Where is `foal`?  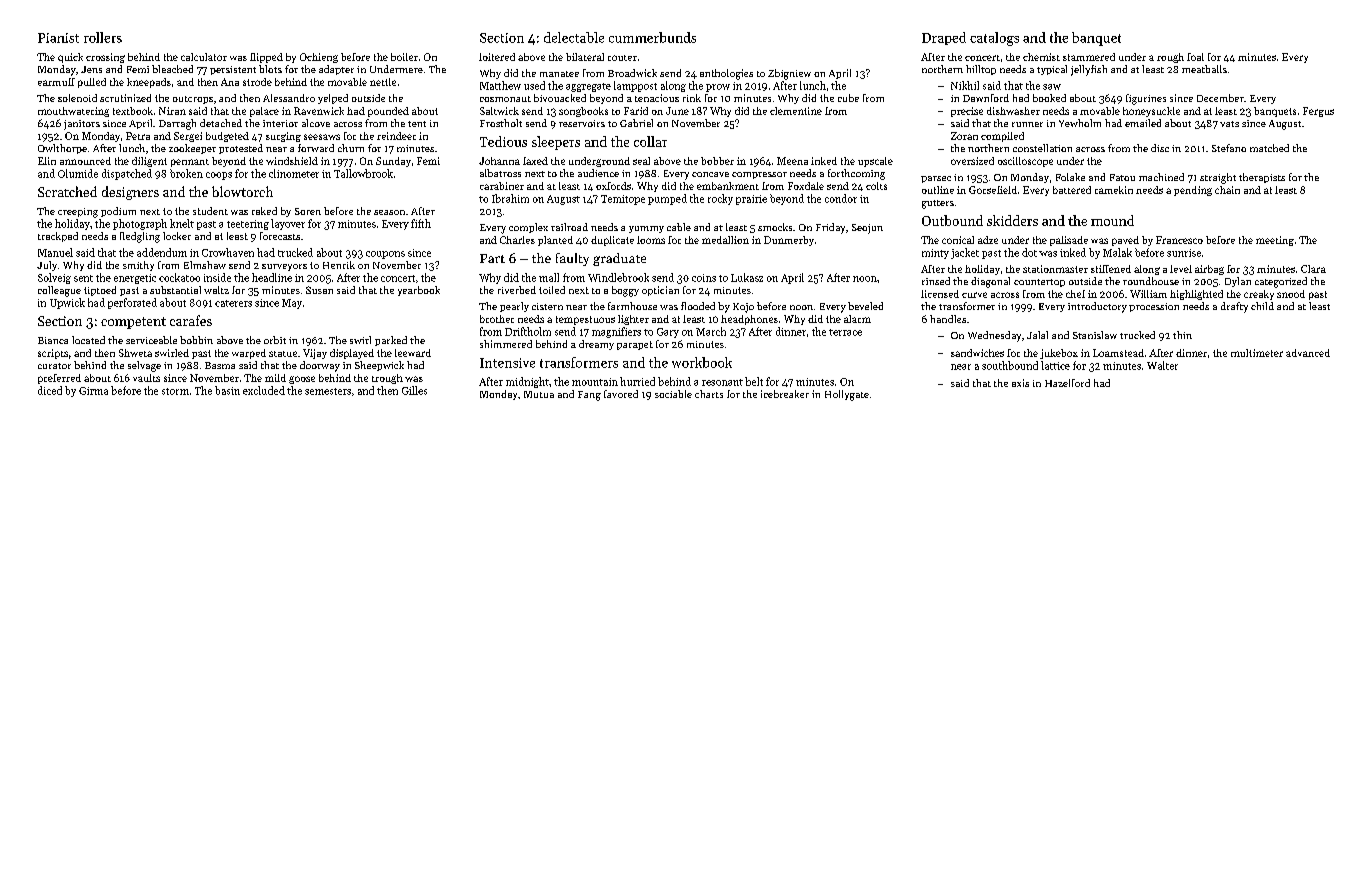
foal is located at coordinates (1195, 57).
